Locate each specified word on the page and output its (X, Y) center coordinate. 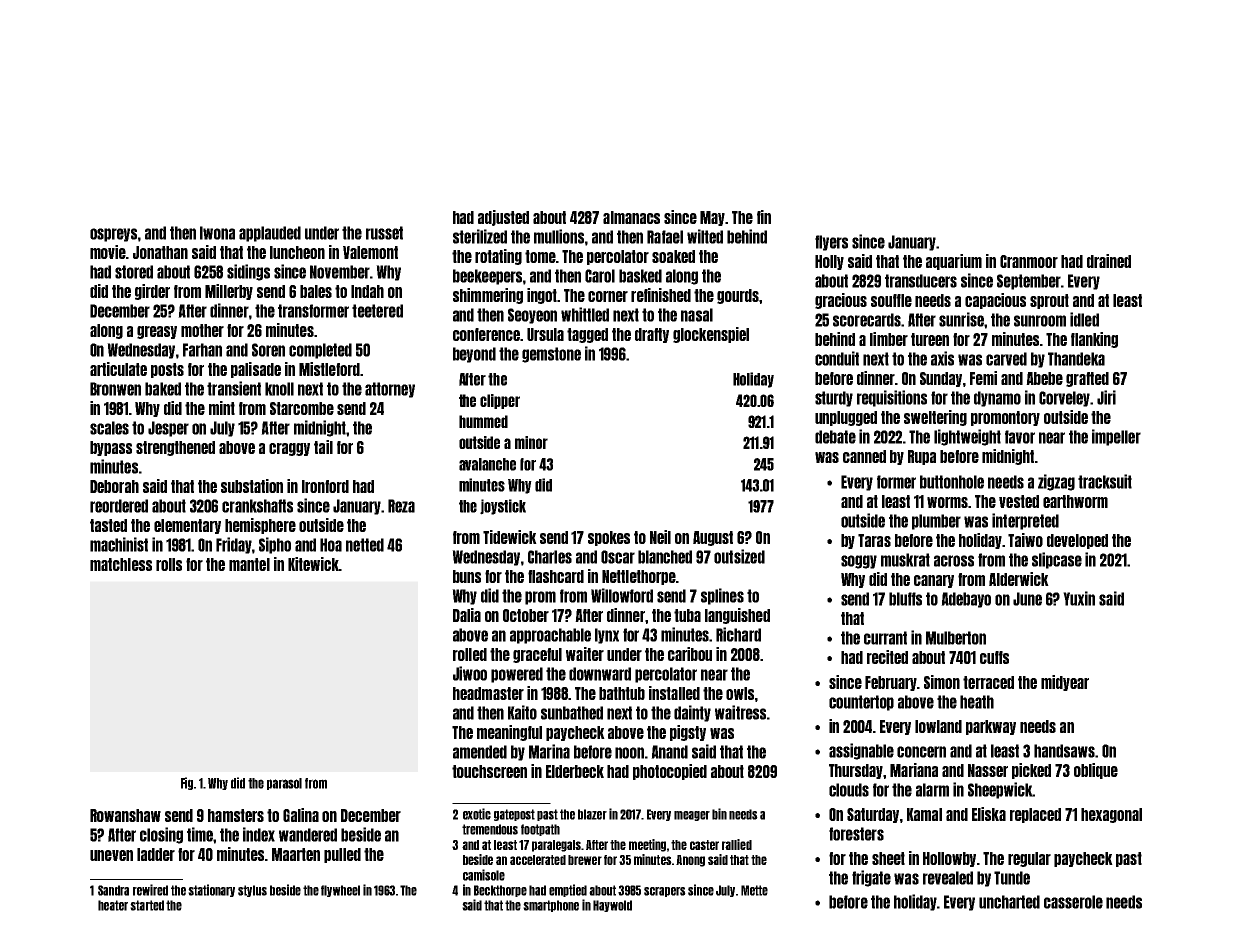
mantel (249, 564)
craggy (289, 449)
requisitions (892, 398)
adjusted (503, 218)
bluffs (905, 599)
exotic (477, 814)
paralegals (556, 846)
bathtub (622, 693)
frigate (871, 878)
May (713, 218)
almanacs (631, 217)
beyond (474, 355)
